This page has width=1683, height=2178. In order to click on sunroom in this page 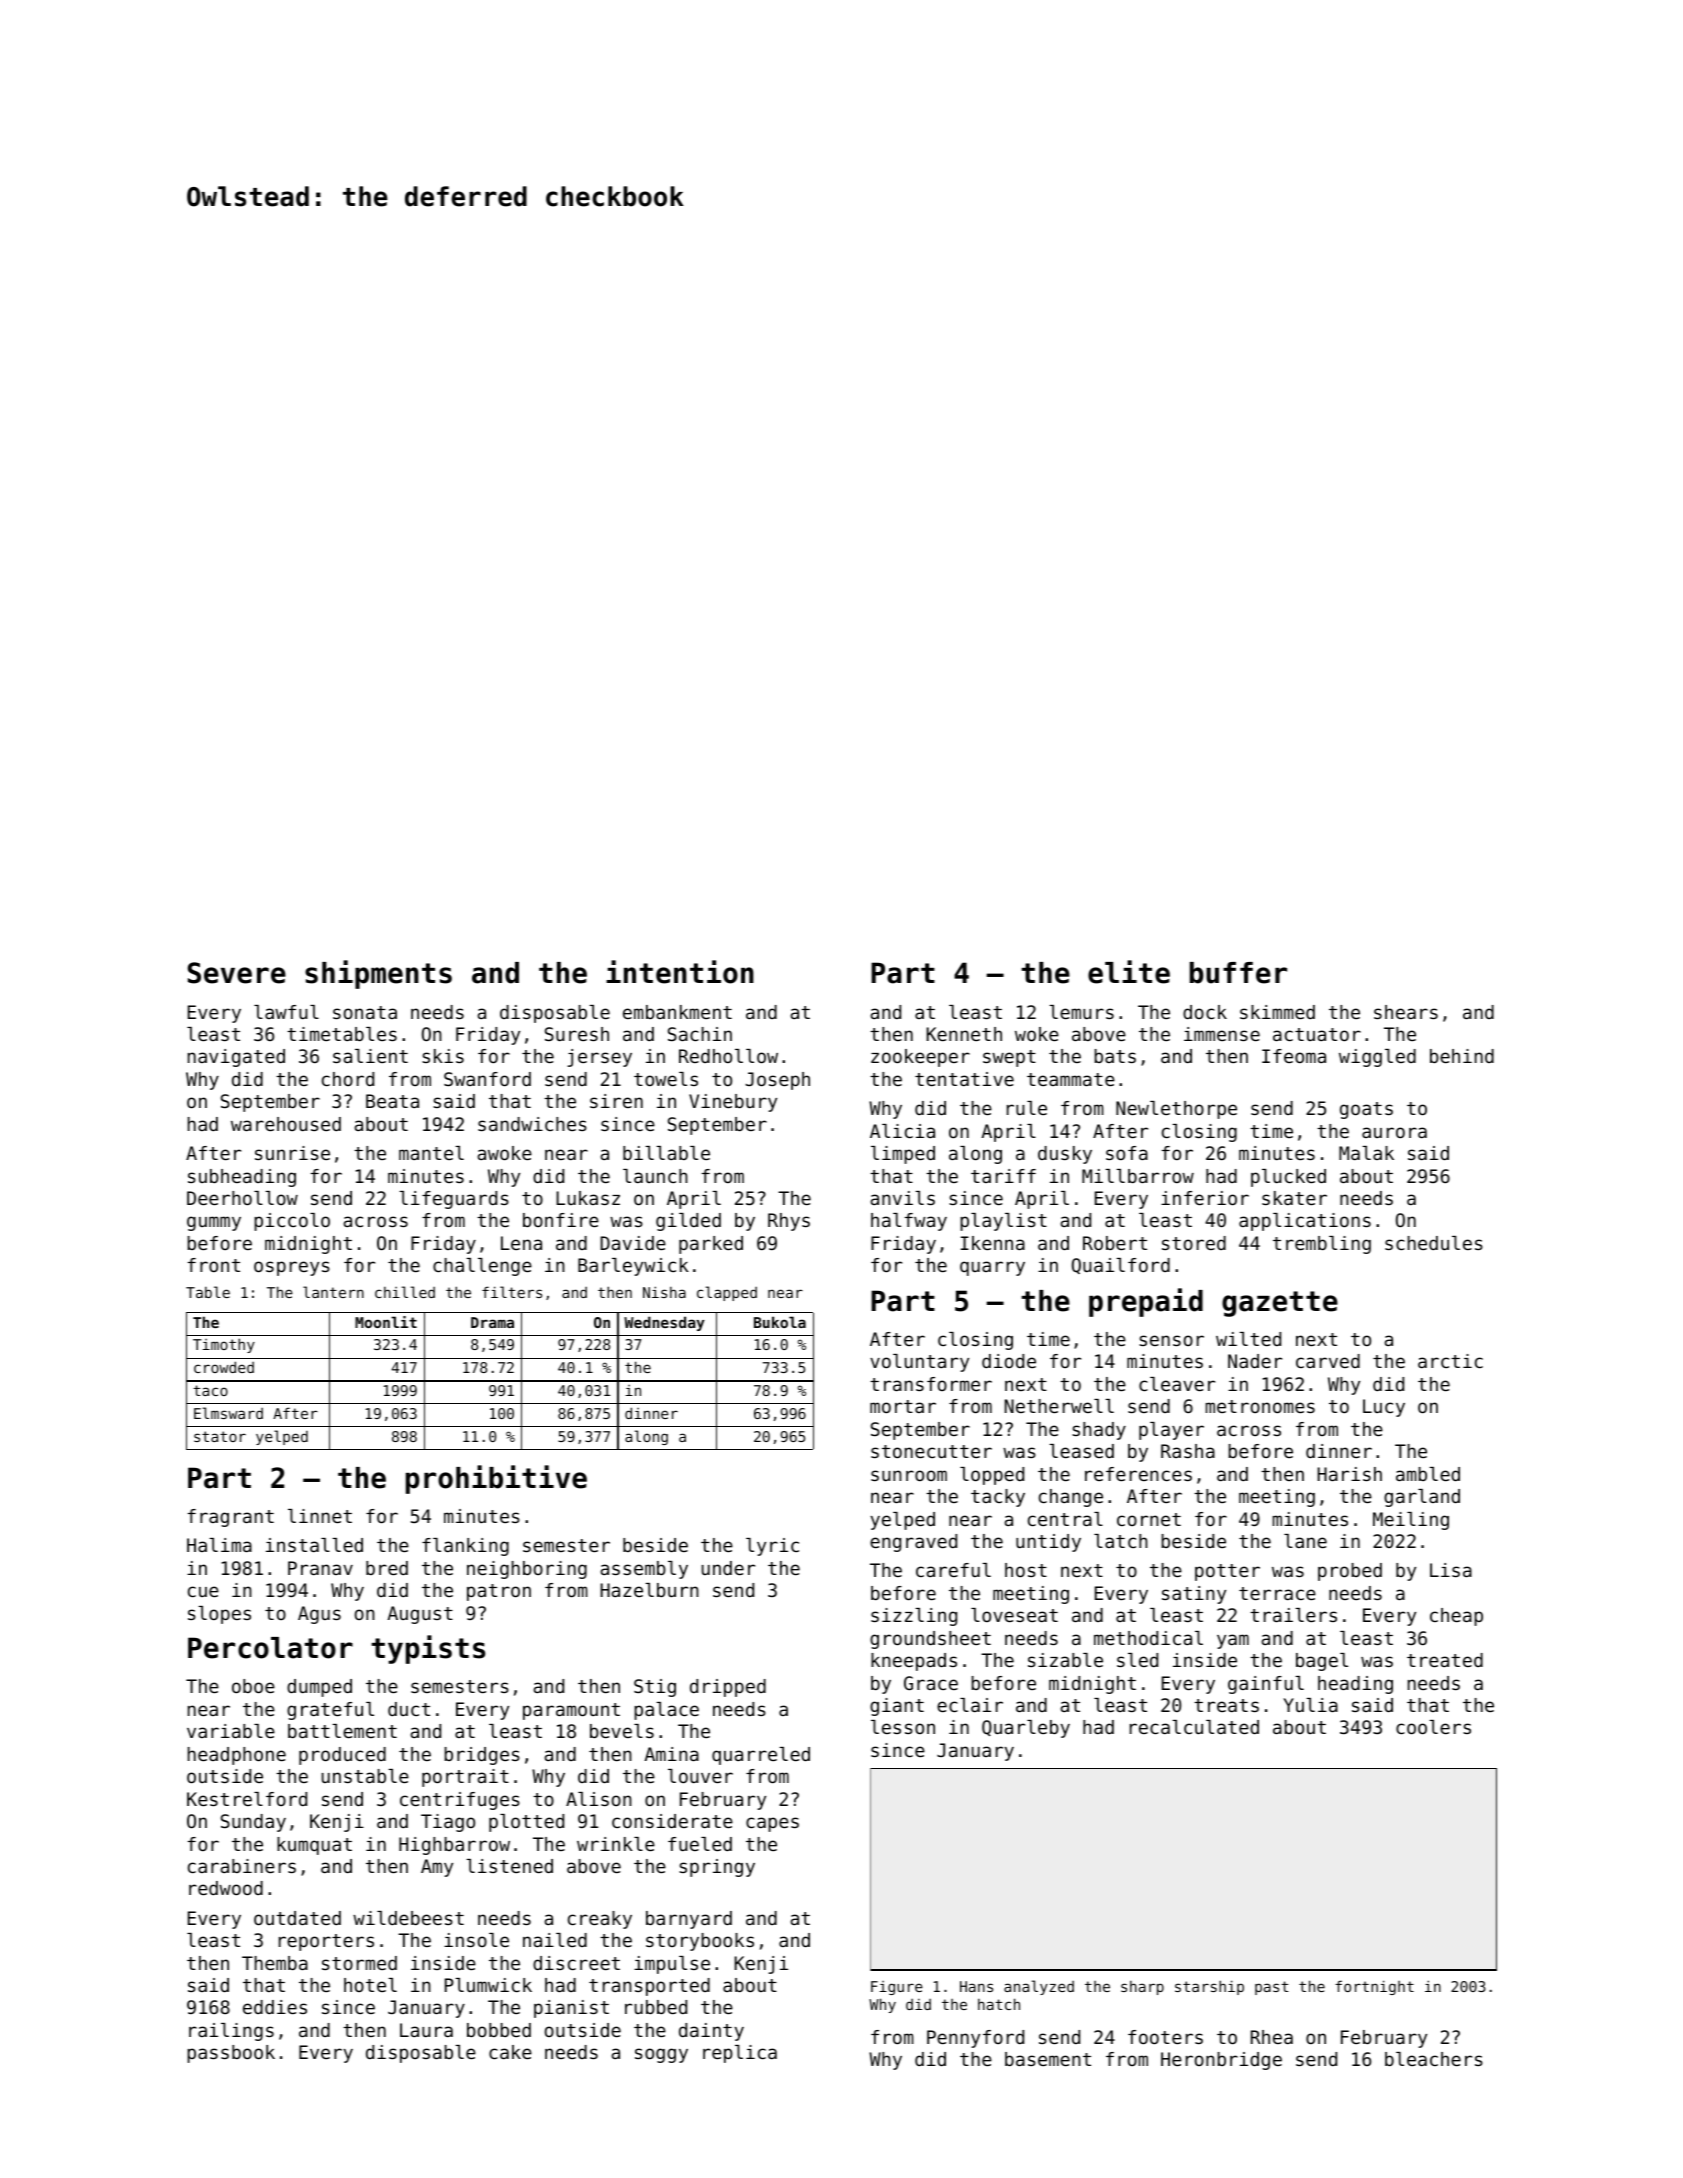, I will do `click(909, 1475)`.
